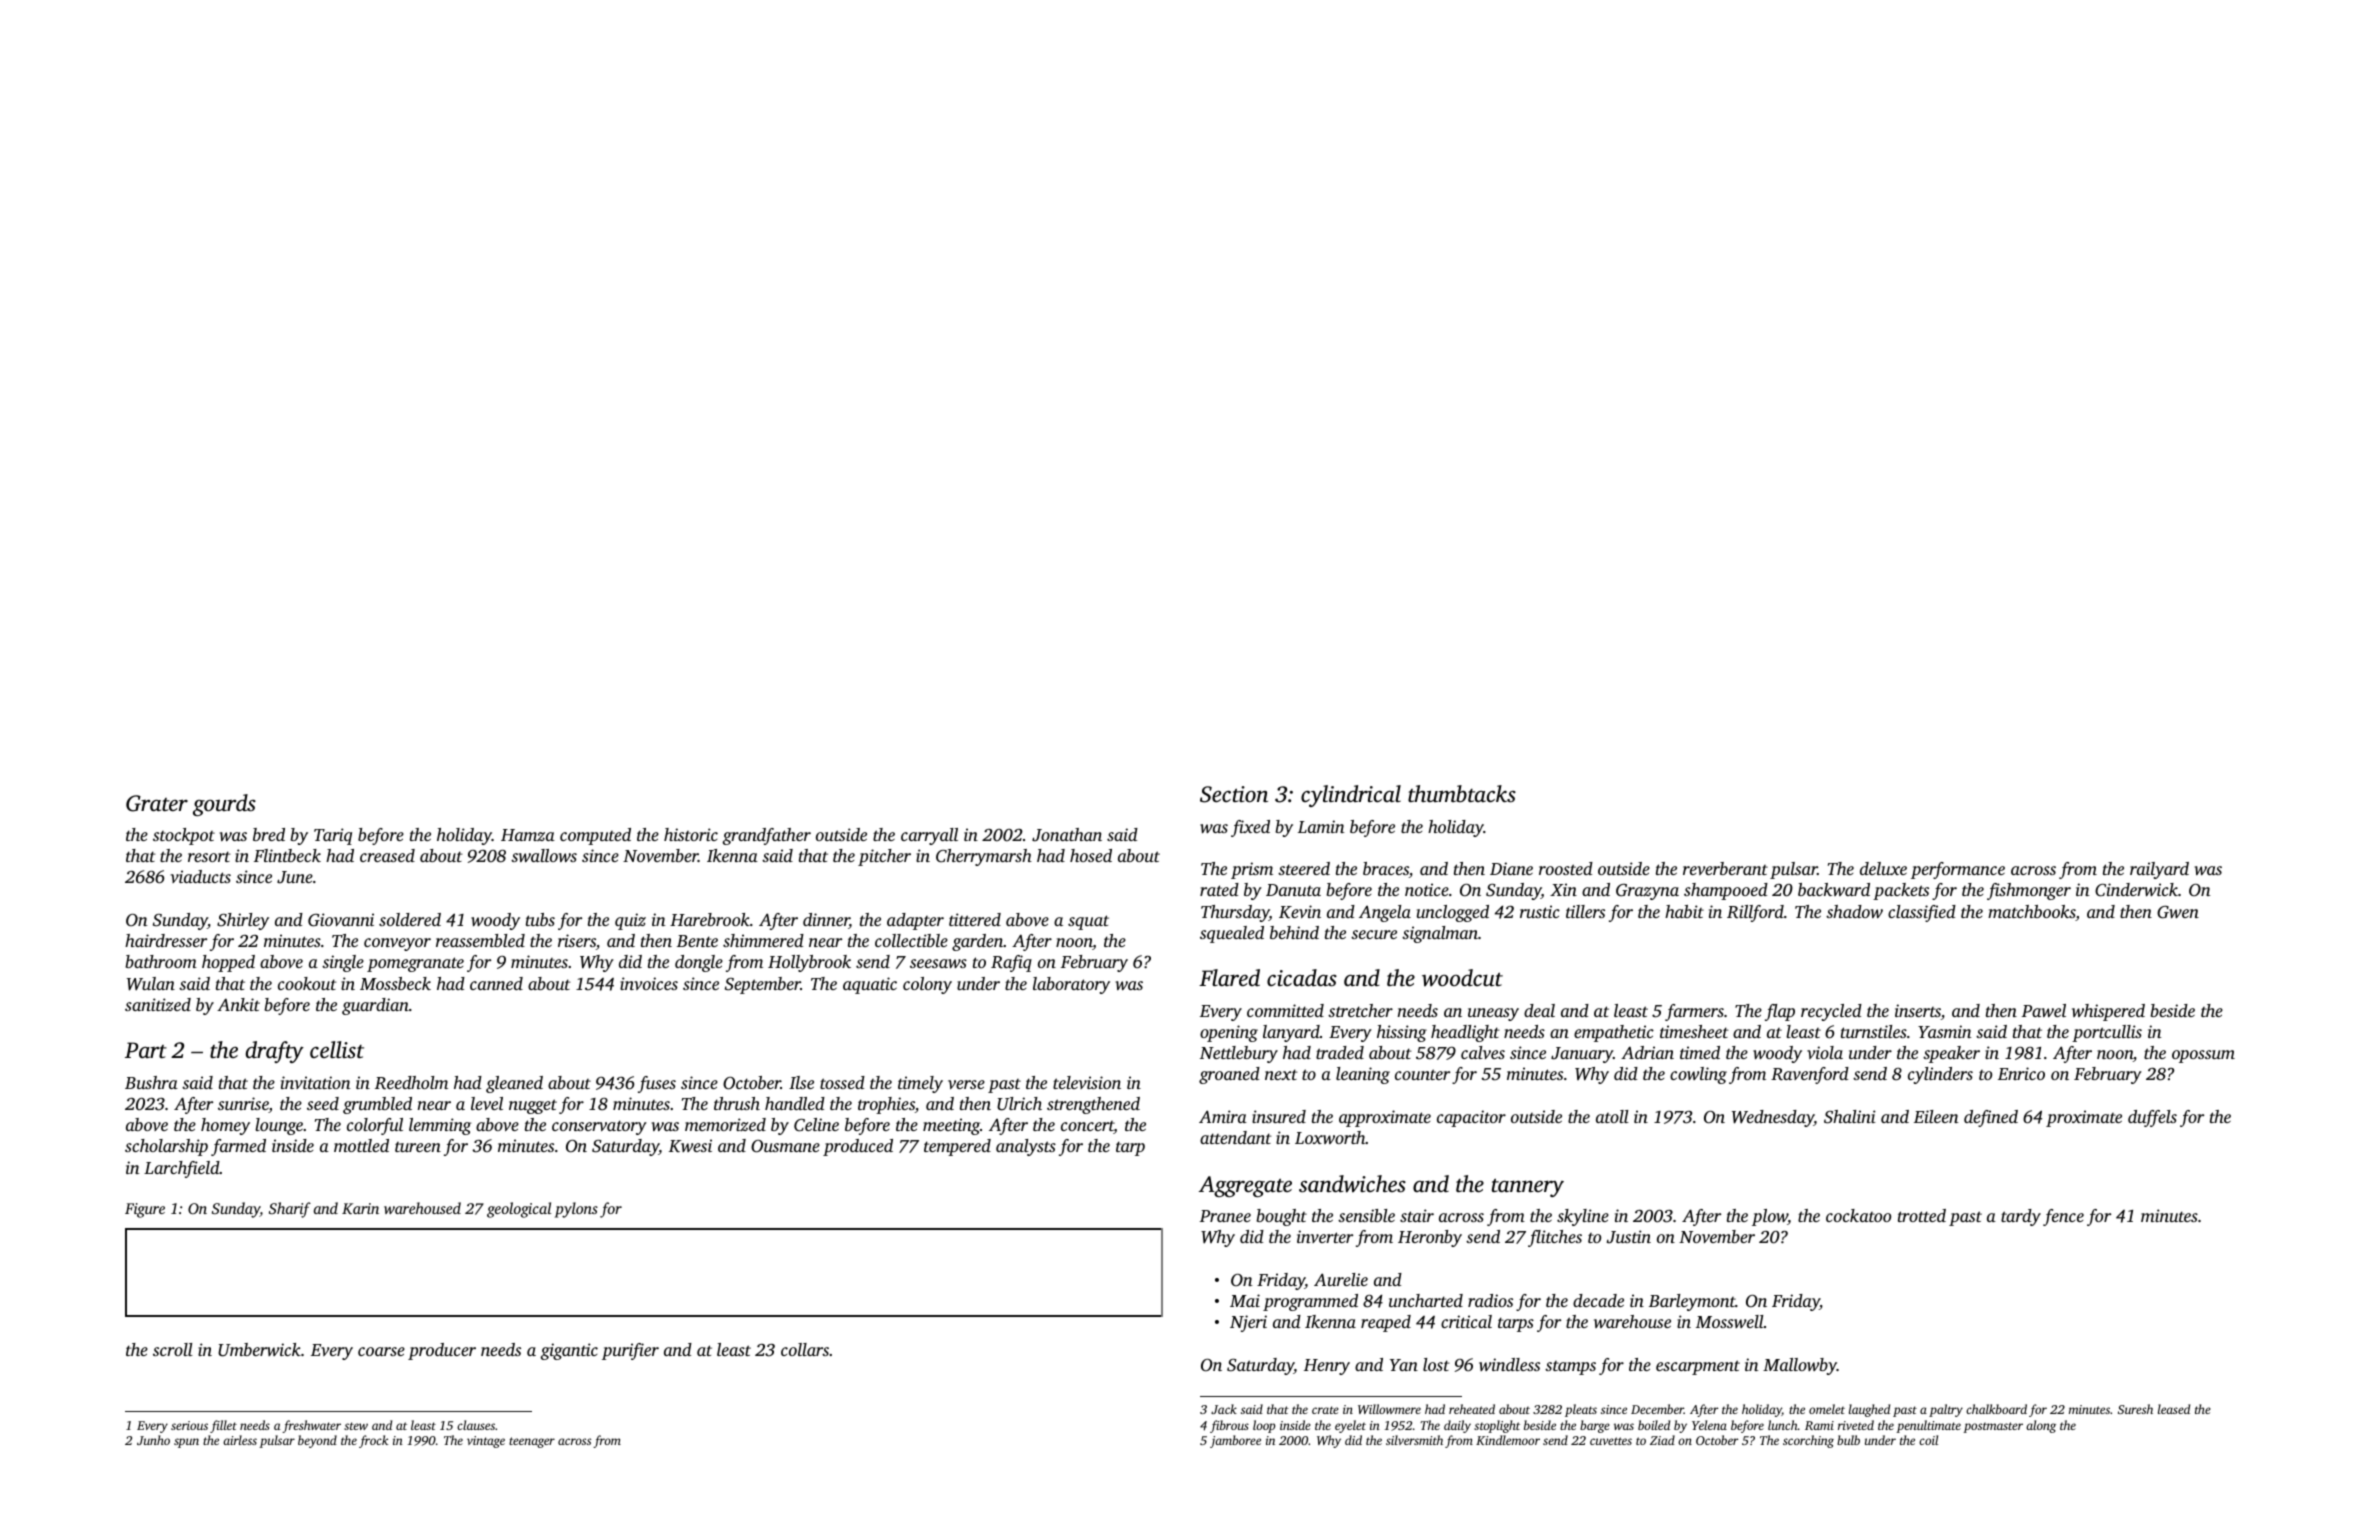 Image resolution: width=2363 pixels, height=1529 pixels. I want to click on cylindrical, so click(1351, 796).
